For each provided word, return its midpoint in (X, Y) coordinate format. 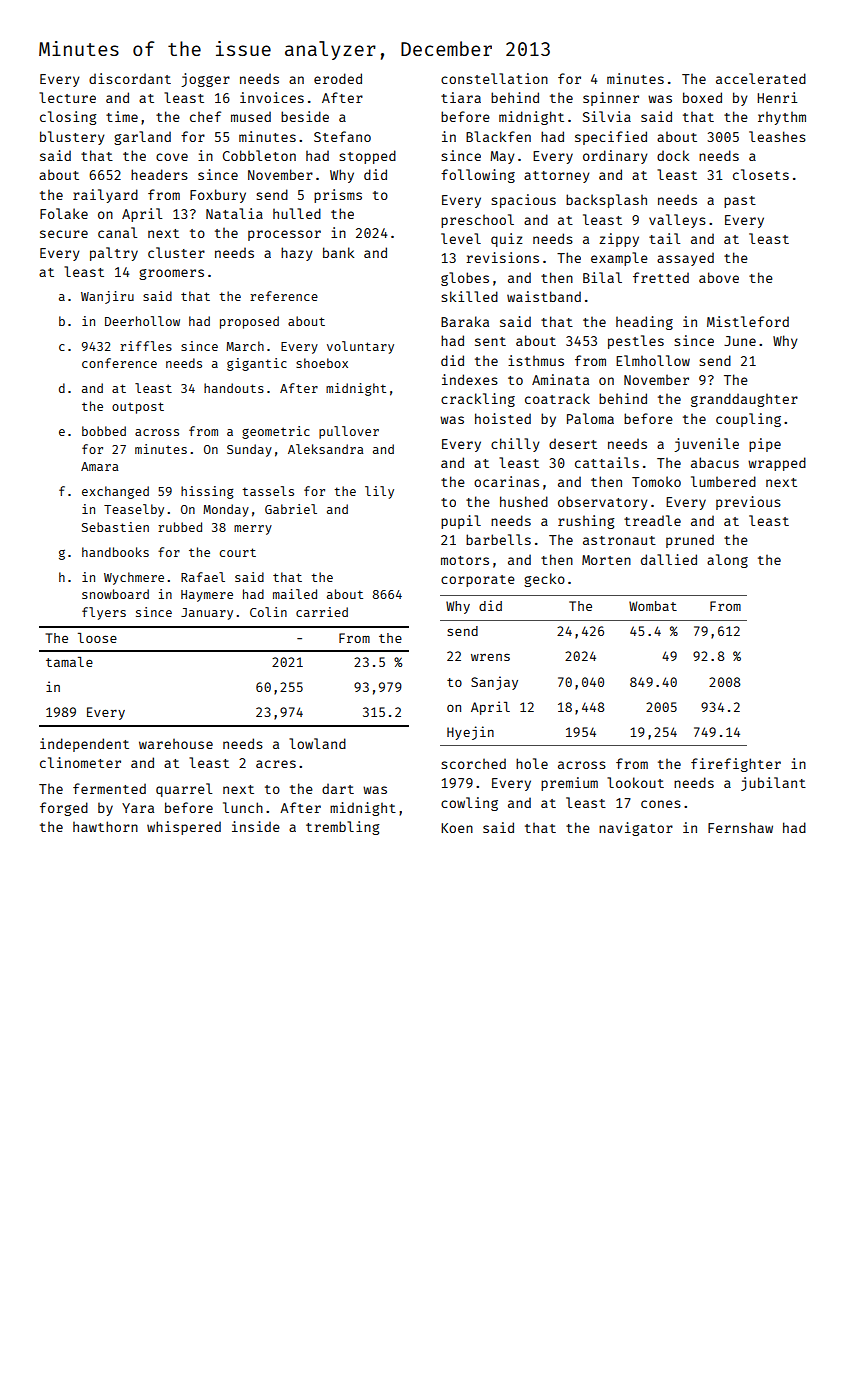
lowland (317, 743)
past (740, 202)
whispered (184, 828)
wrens (490, 657)
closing (68, 118)
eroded (338, 78)
